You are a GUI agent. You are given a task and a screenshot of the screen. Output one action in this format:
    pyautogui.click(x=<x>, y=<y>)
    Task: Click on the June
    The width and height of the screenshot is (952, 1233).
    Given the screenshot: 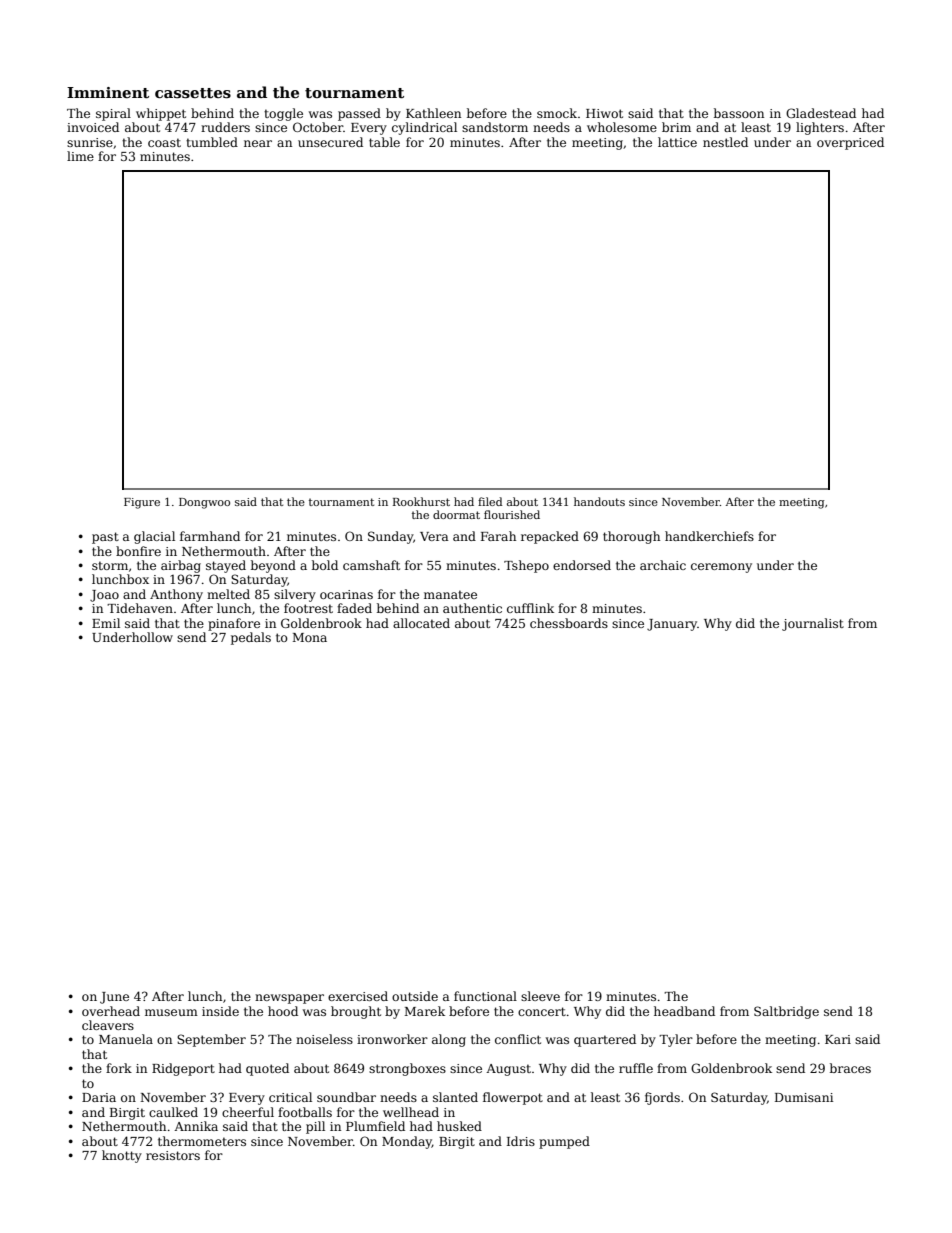 What is the action you would take?
    pyautogui.click(x=114, y=998)
